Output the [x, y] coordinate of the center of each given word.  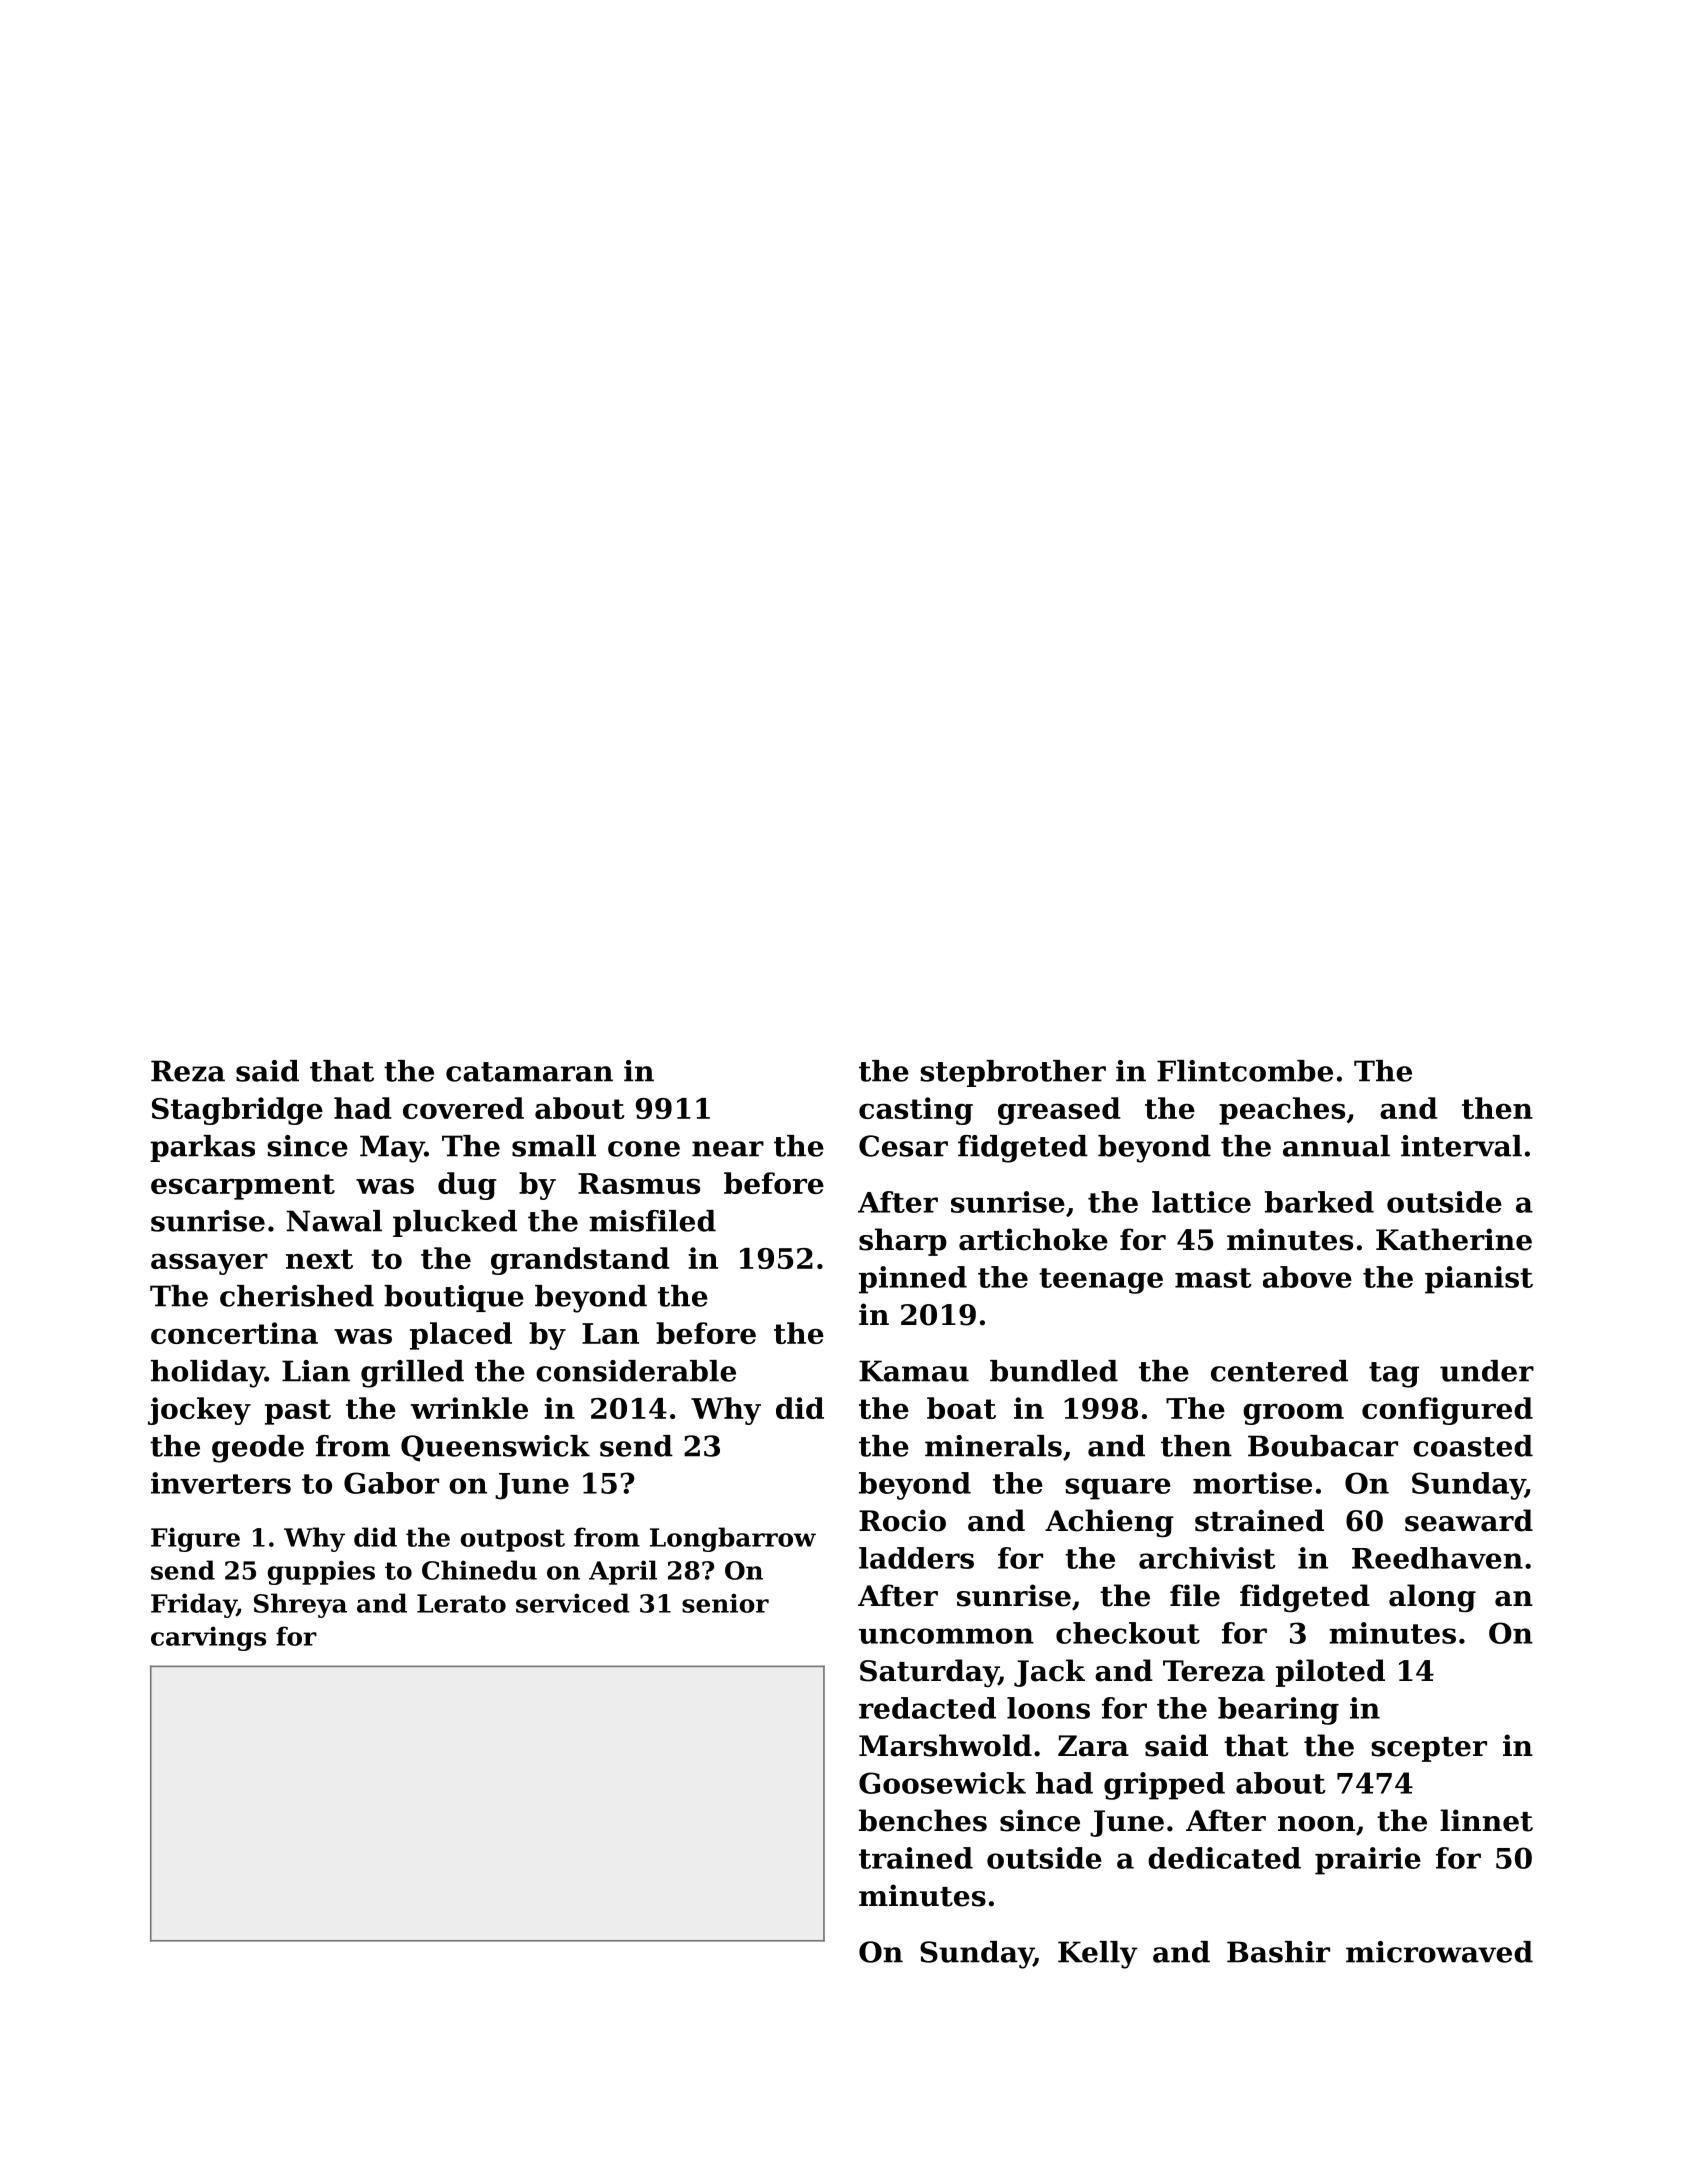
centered [1279, 1371]
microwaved [1439, 1952]
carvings [208, 1638]
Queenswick [495, 1448]
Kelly [1098, 1955]
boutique [454, 1298]
